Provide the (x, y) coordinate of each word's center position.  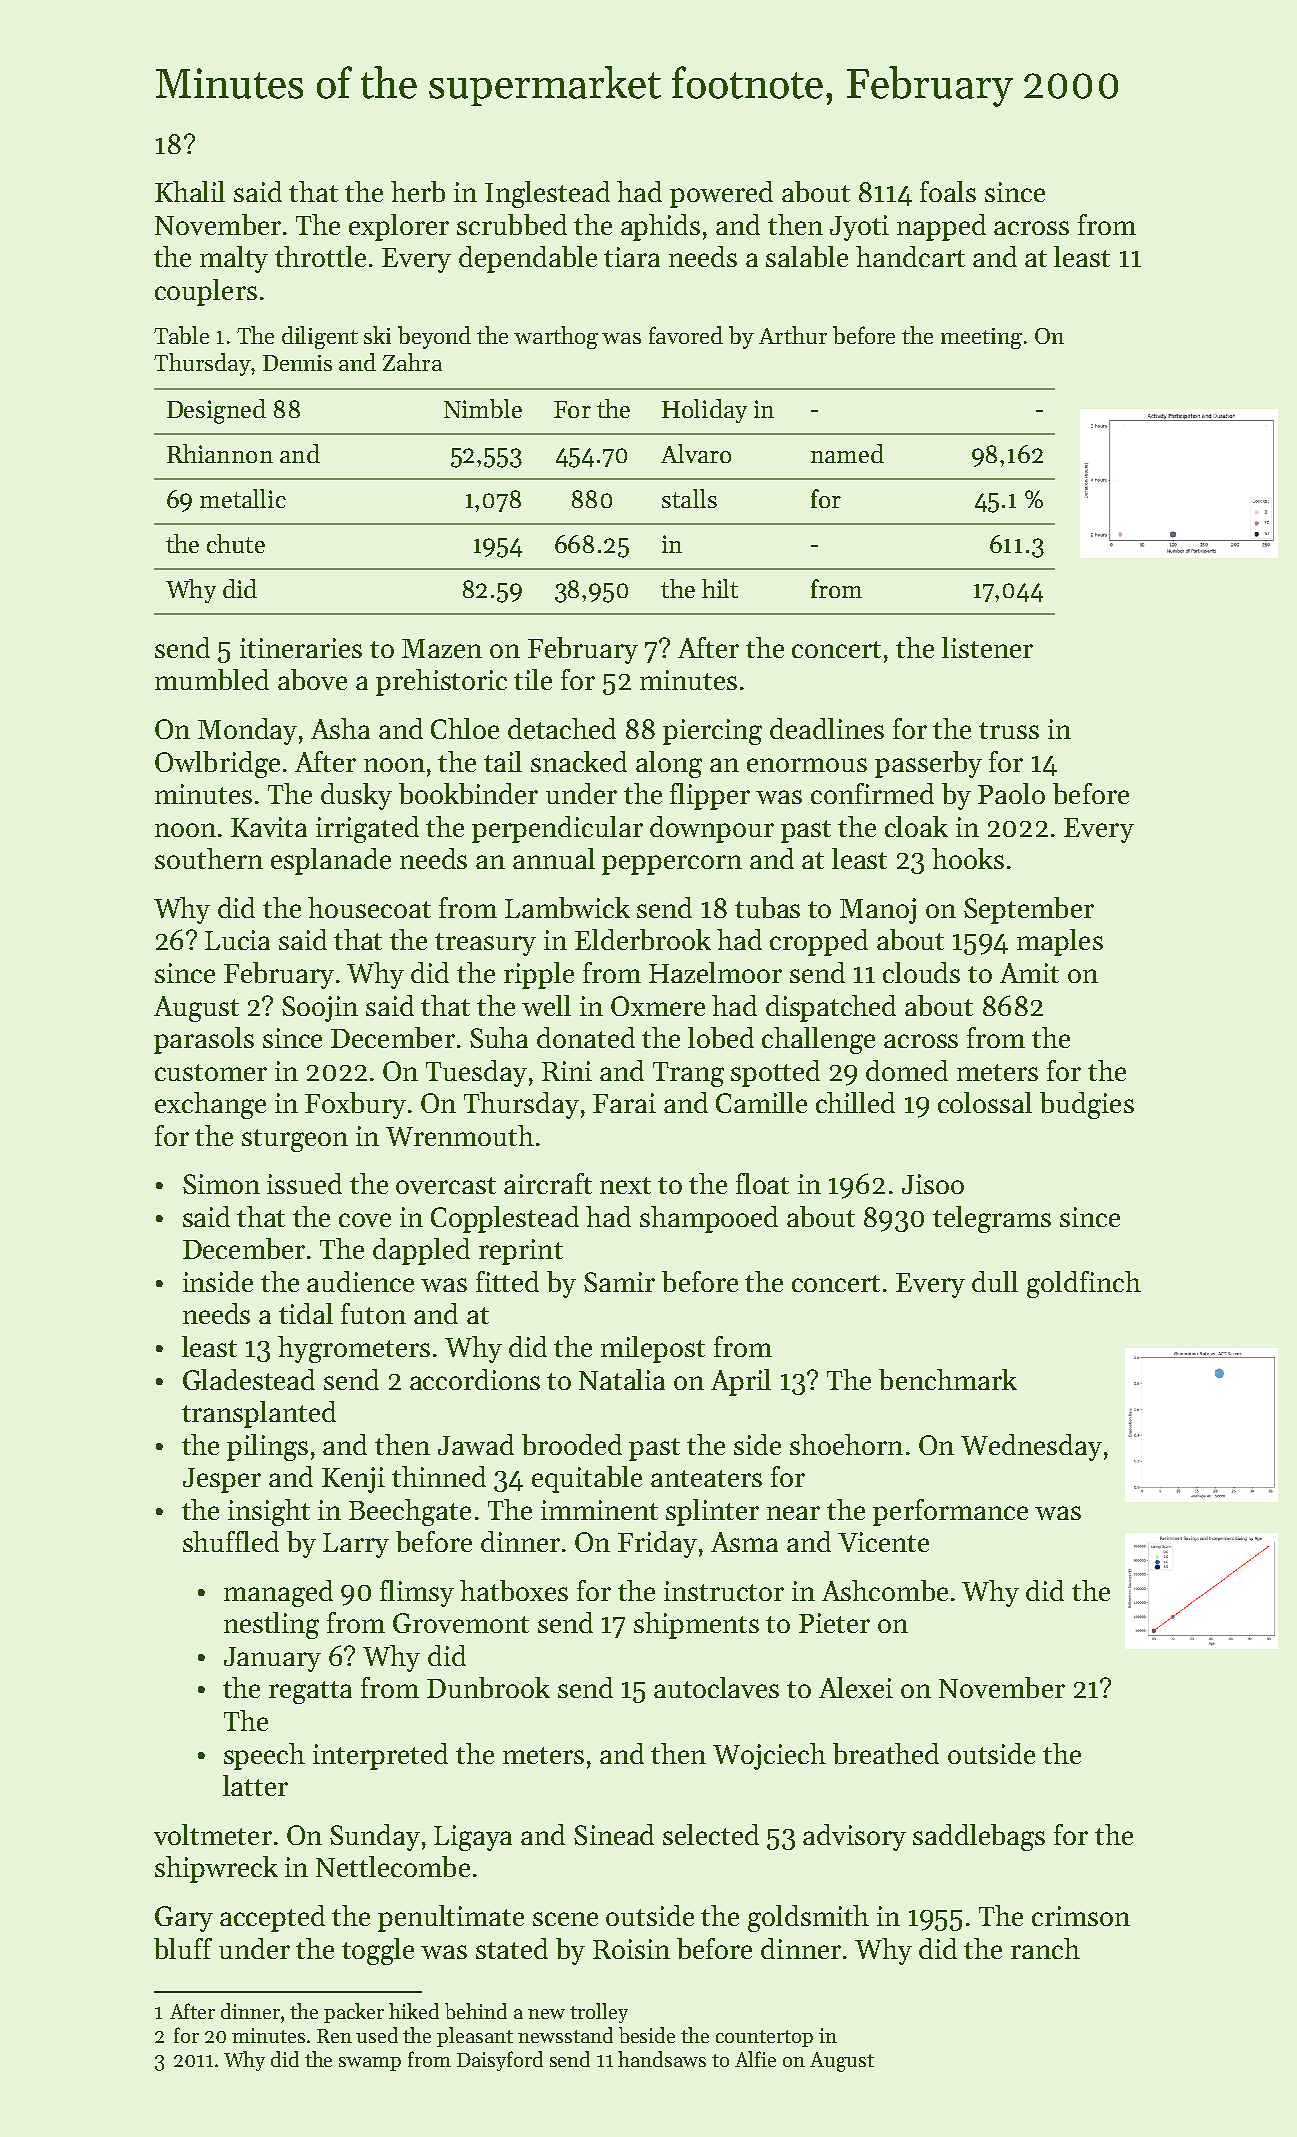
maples (1060, 942)
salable (807, 256)
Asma (744, 1542)
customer (211, 1072)
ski (377, 335)
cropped (819, 942)
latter (255, 1785)
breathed (886, 1753)
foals (948, 191)
